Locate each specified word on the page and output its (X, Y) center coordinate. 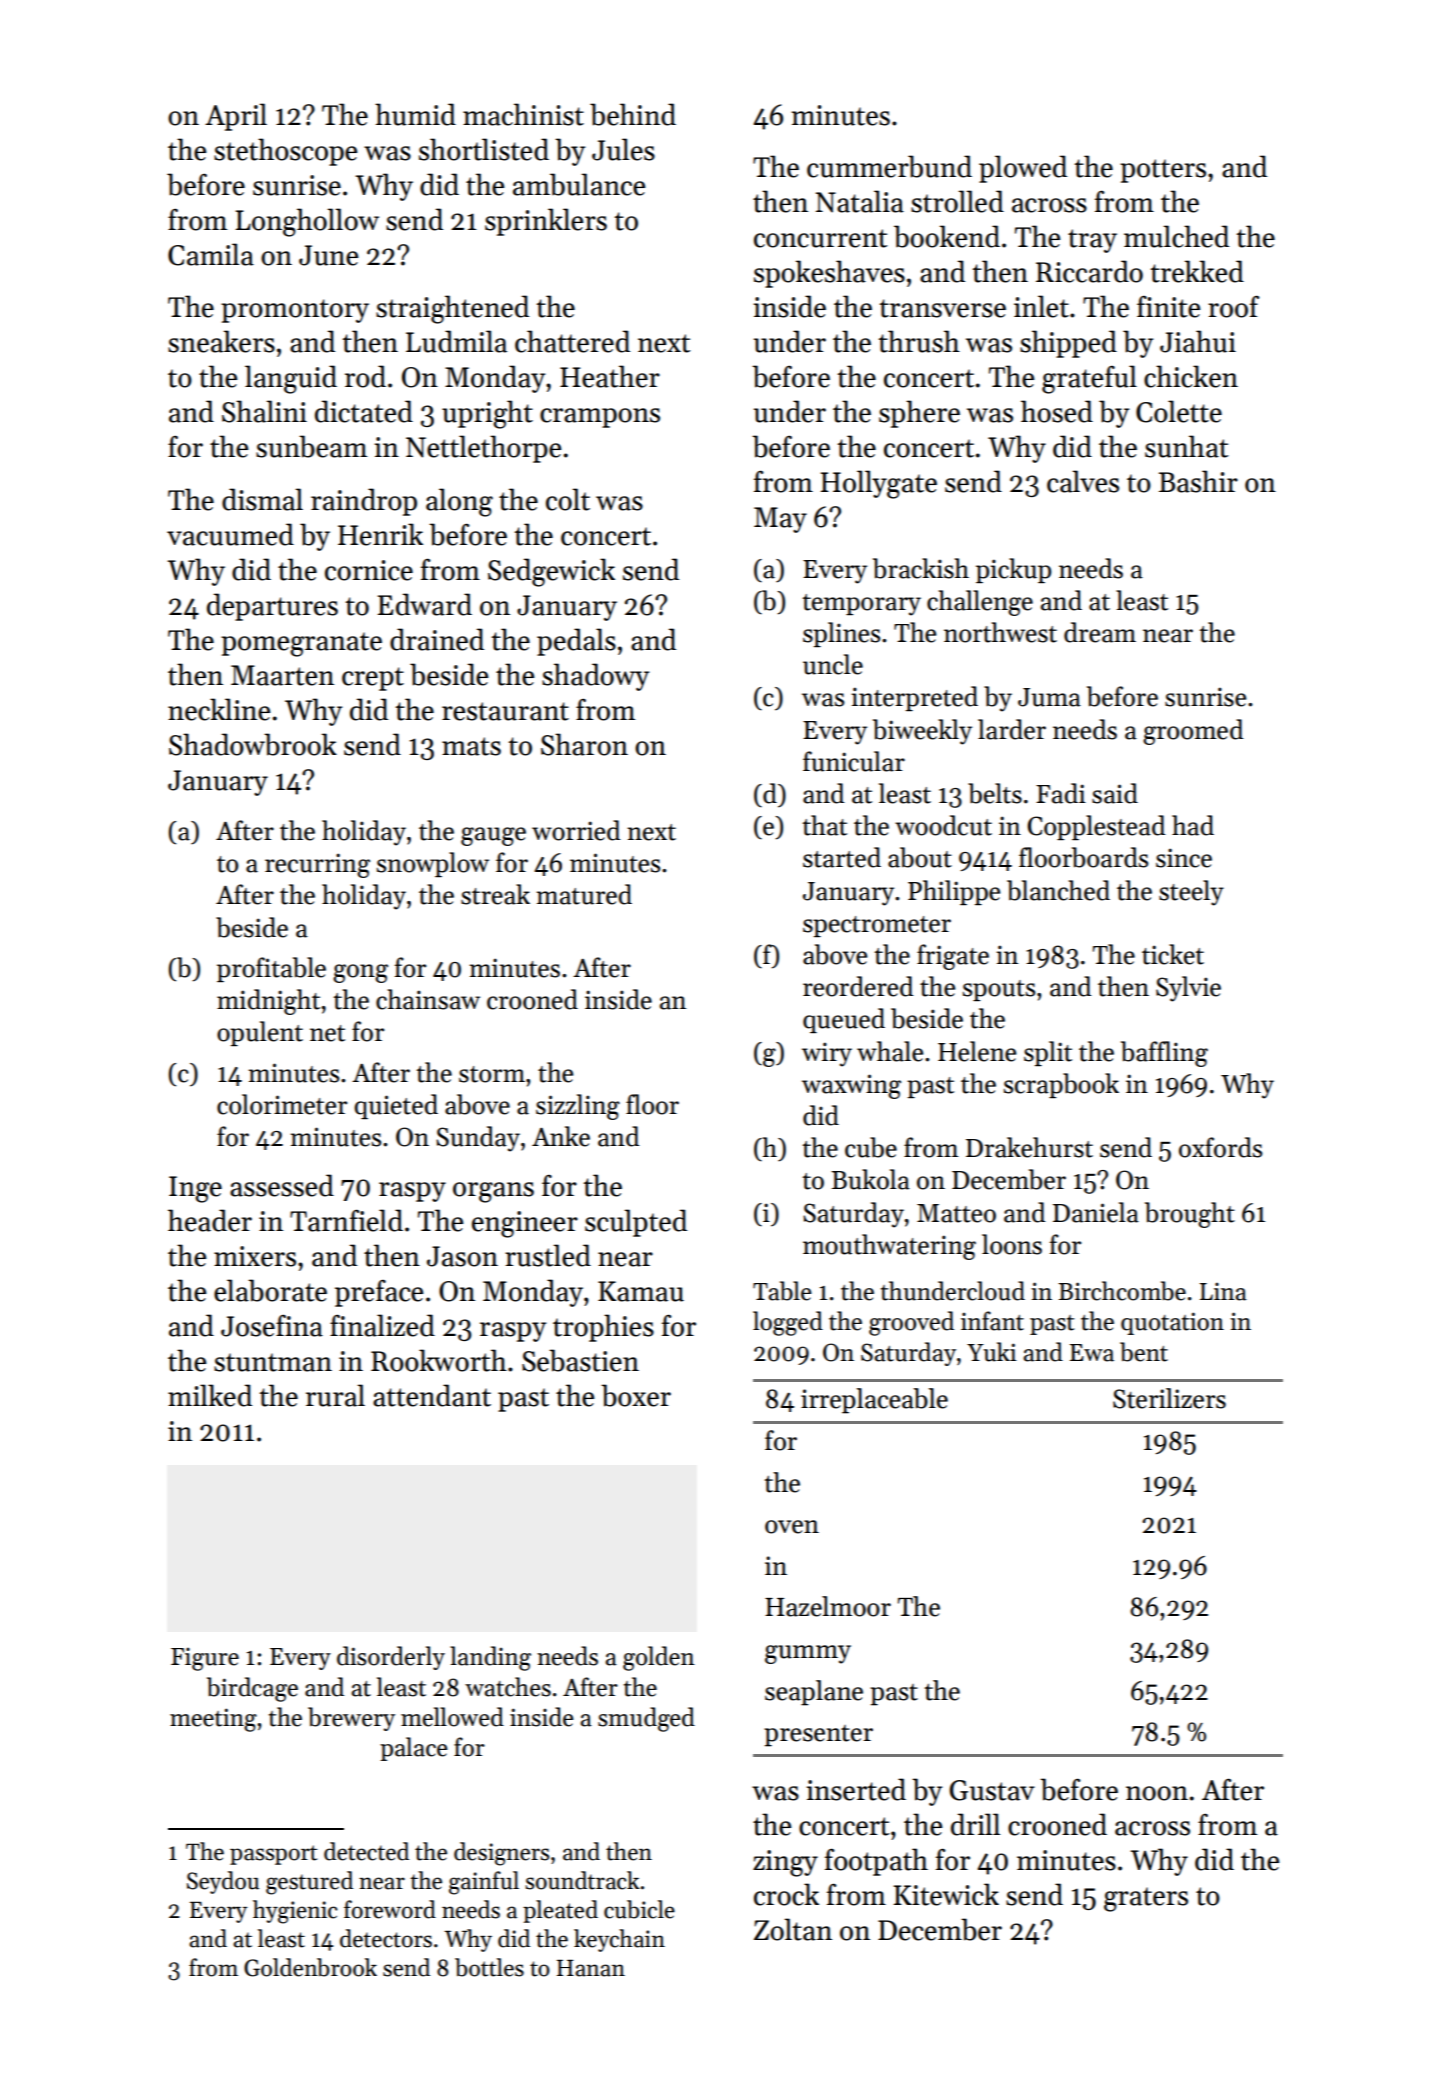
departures (272, 607)
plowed (1023, 169)
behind (633, 114)
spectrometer (877, 926)
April (236, 117)
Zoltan (793, 1929)
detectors (386, 1938)
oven (792, 1527)
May (780, 520)
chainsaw (428, 999)
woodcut (943, 825)
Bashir (1198, 481)
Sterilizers (1169, 1398)
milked (210, 1395)
